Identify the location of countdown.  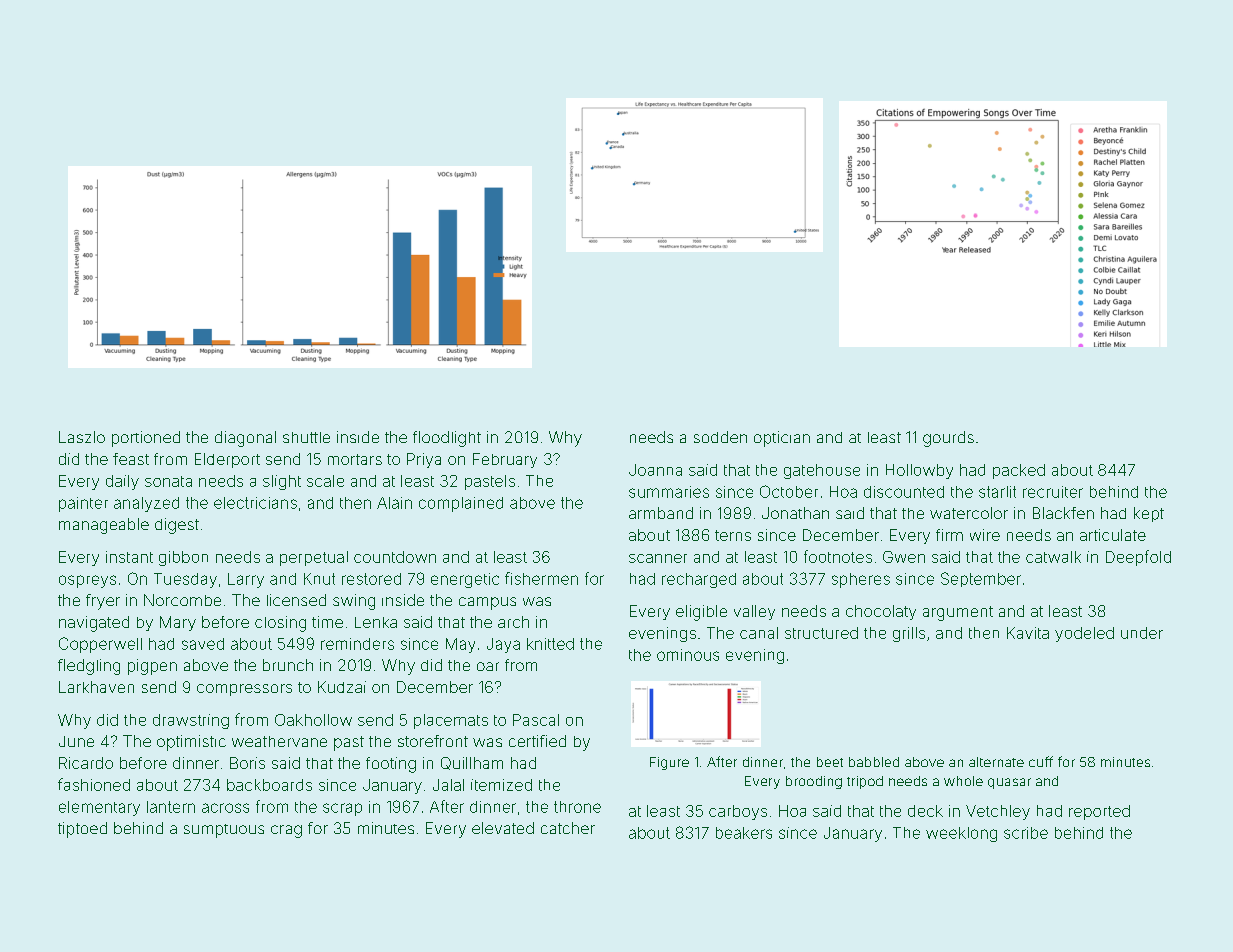
(395, 557).
